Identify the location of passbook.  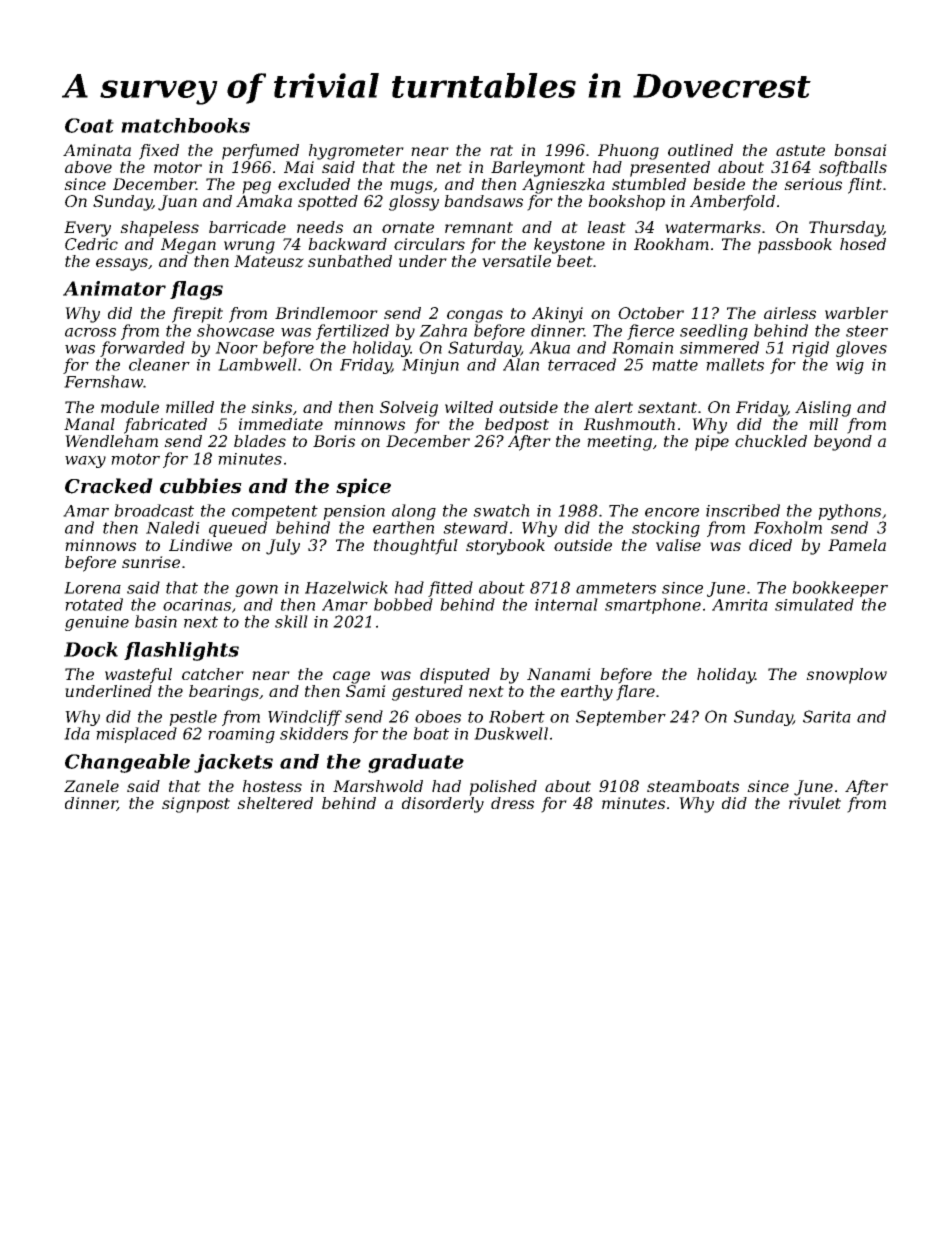
(795, 246).
